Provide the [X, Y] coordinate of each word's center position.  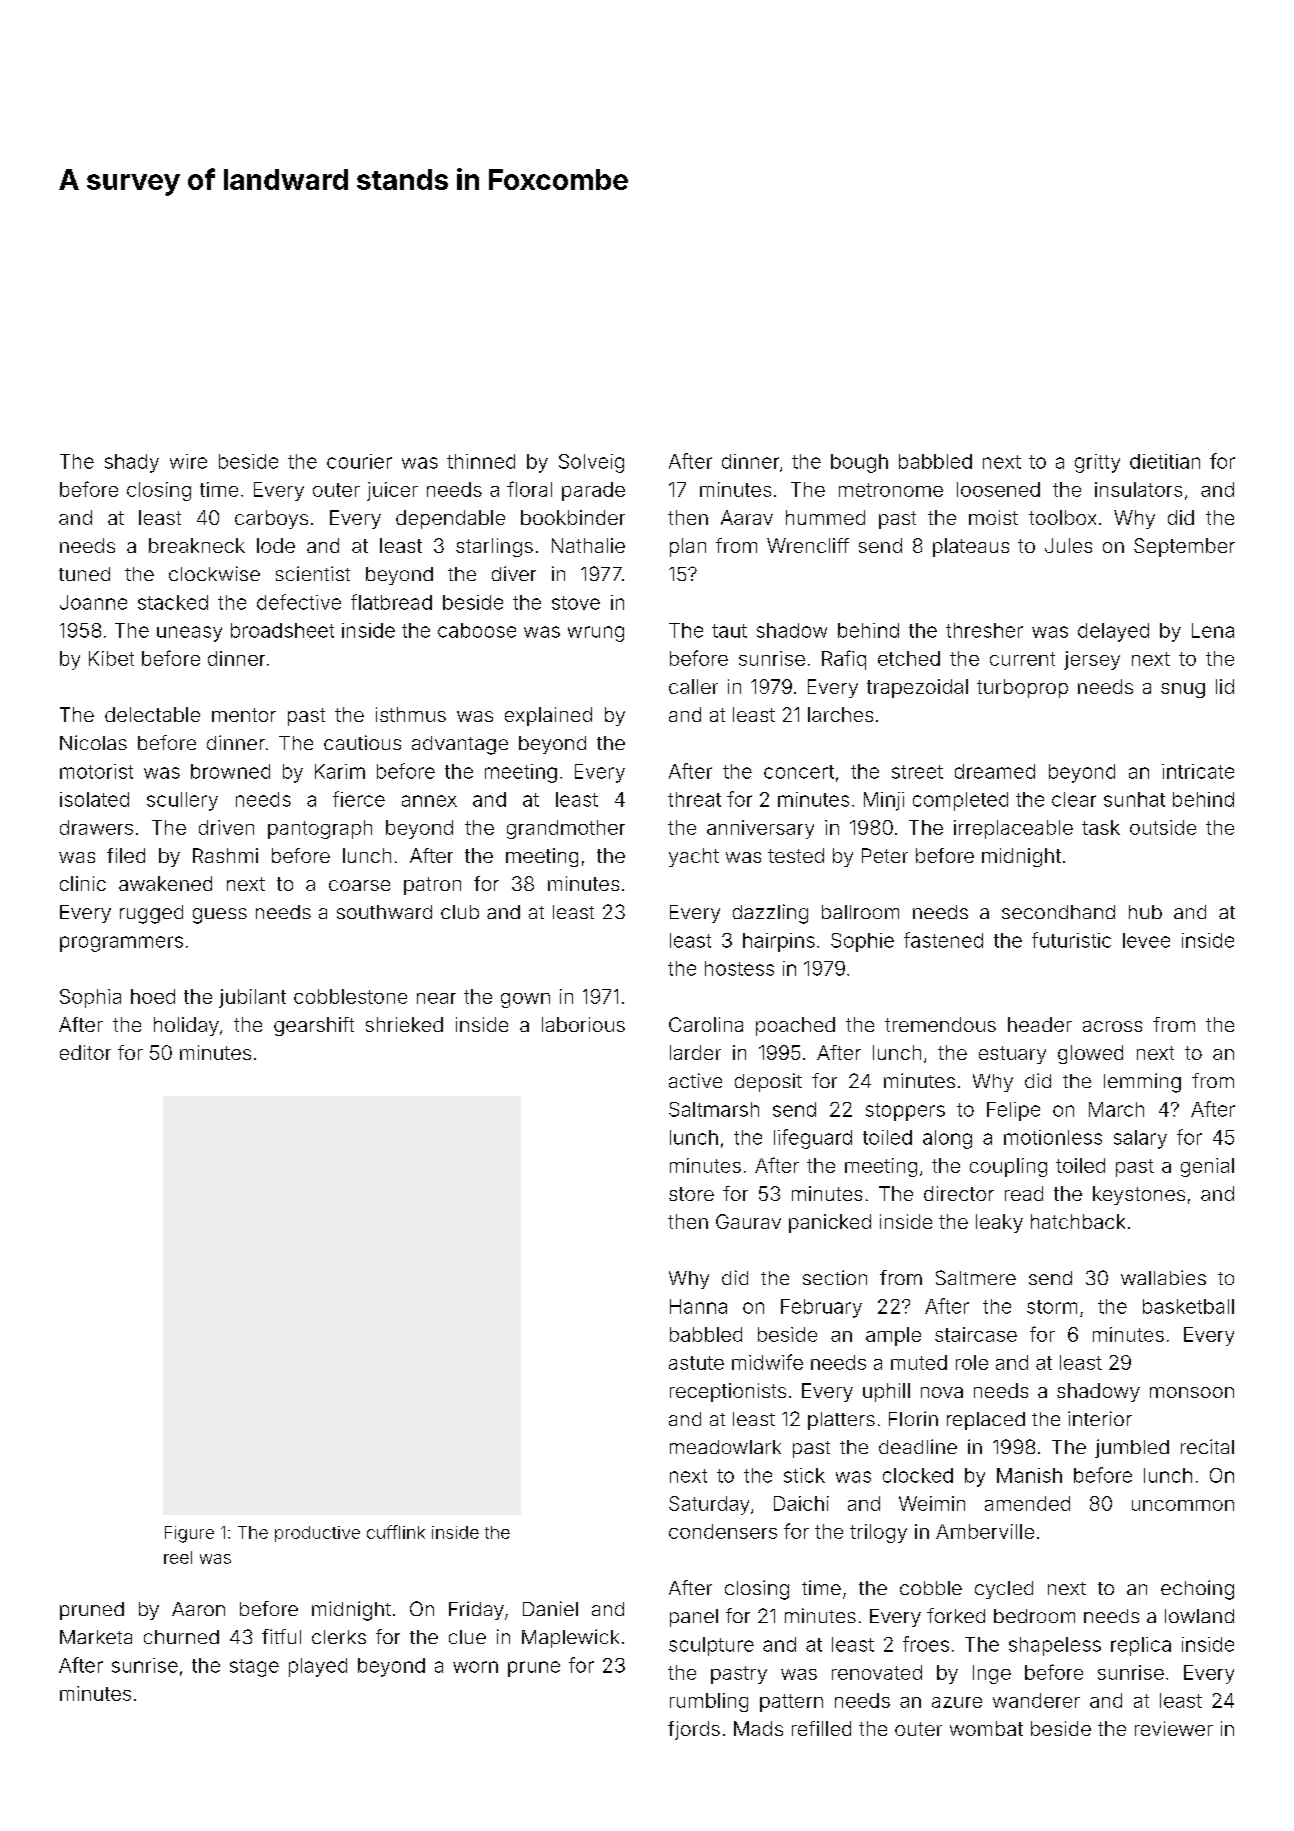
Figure [189, 1534]
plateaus [971, 547]
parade [593, 491]
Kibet [111, 658]
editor [85, 1052]
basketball [1188, 1306]
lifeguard [813, 1139]
